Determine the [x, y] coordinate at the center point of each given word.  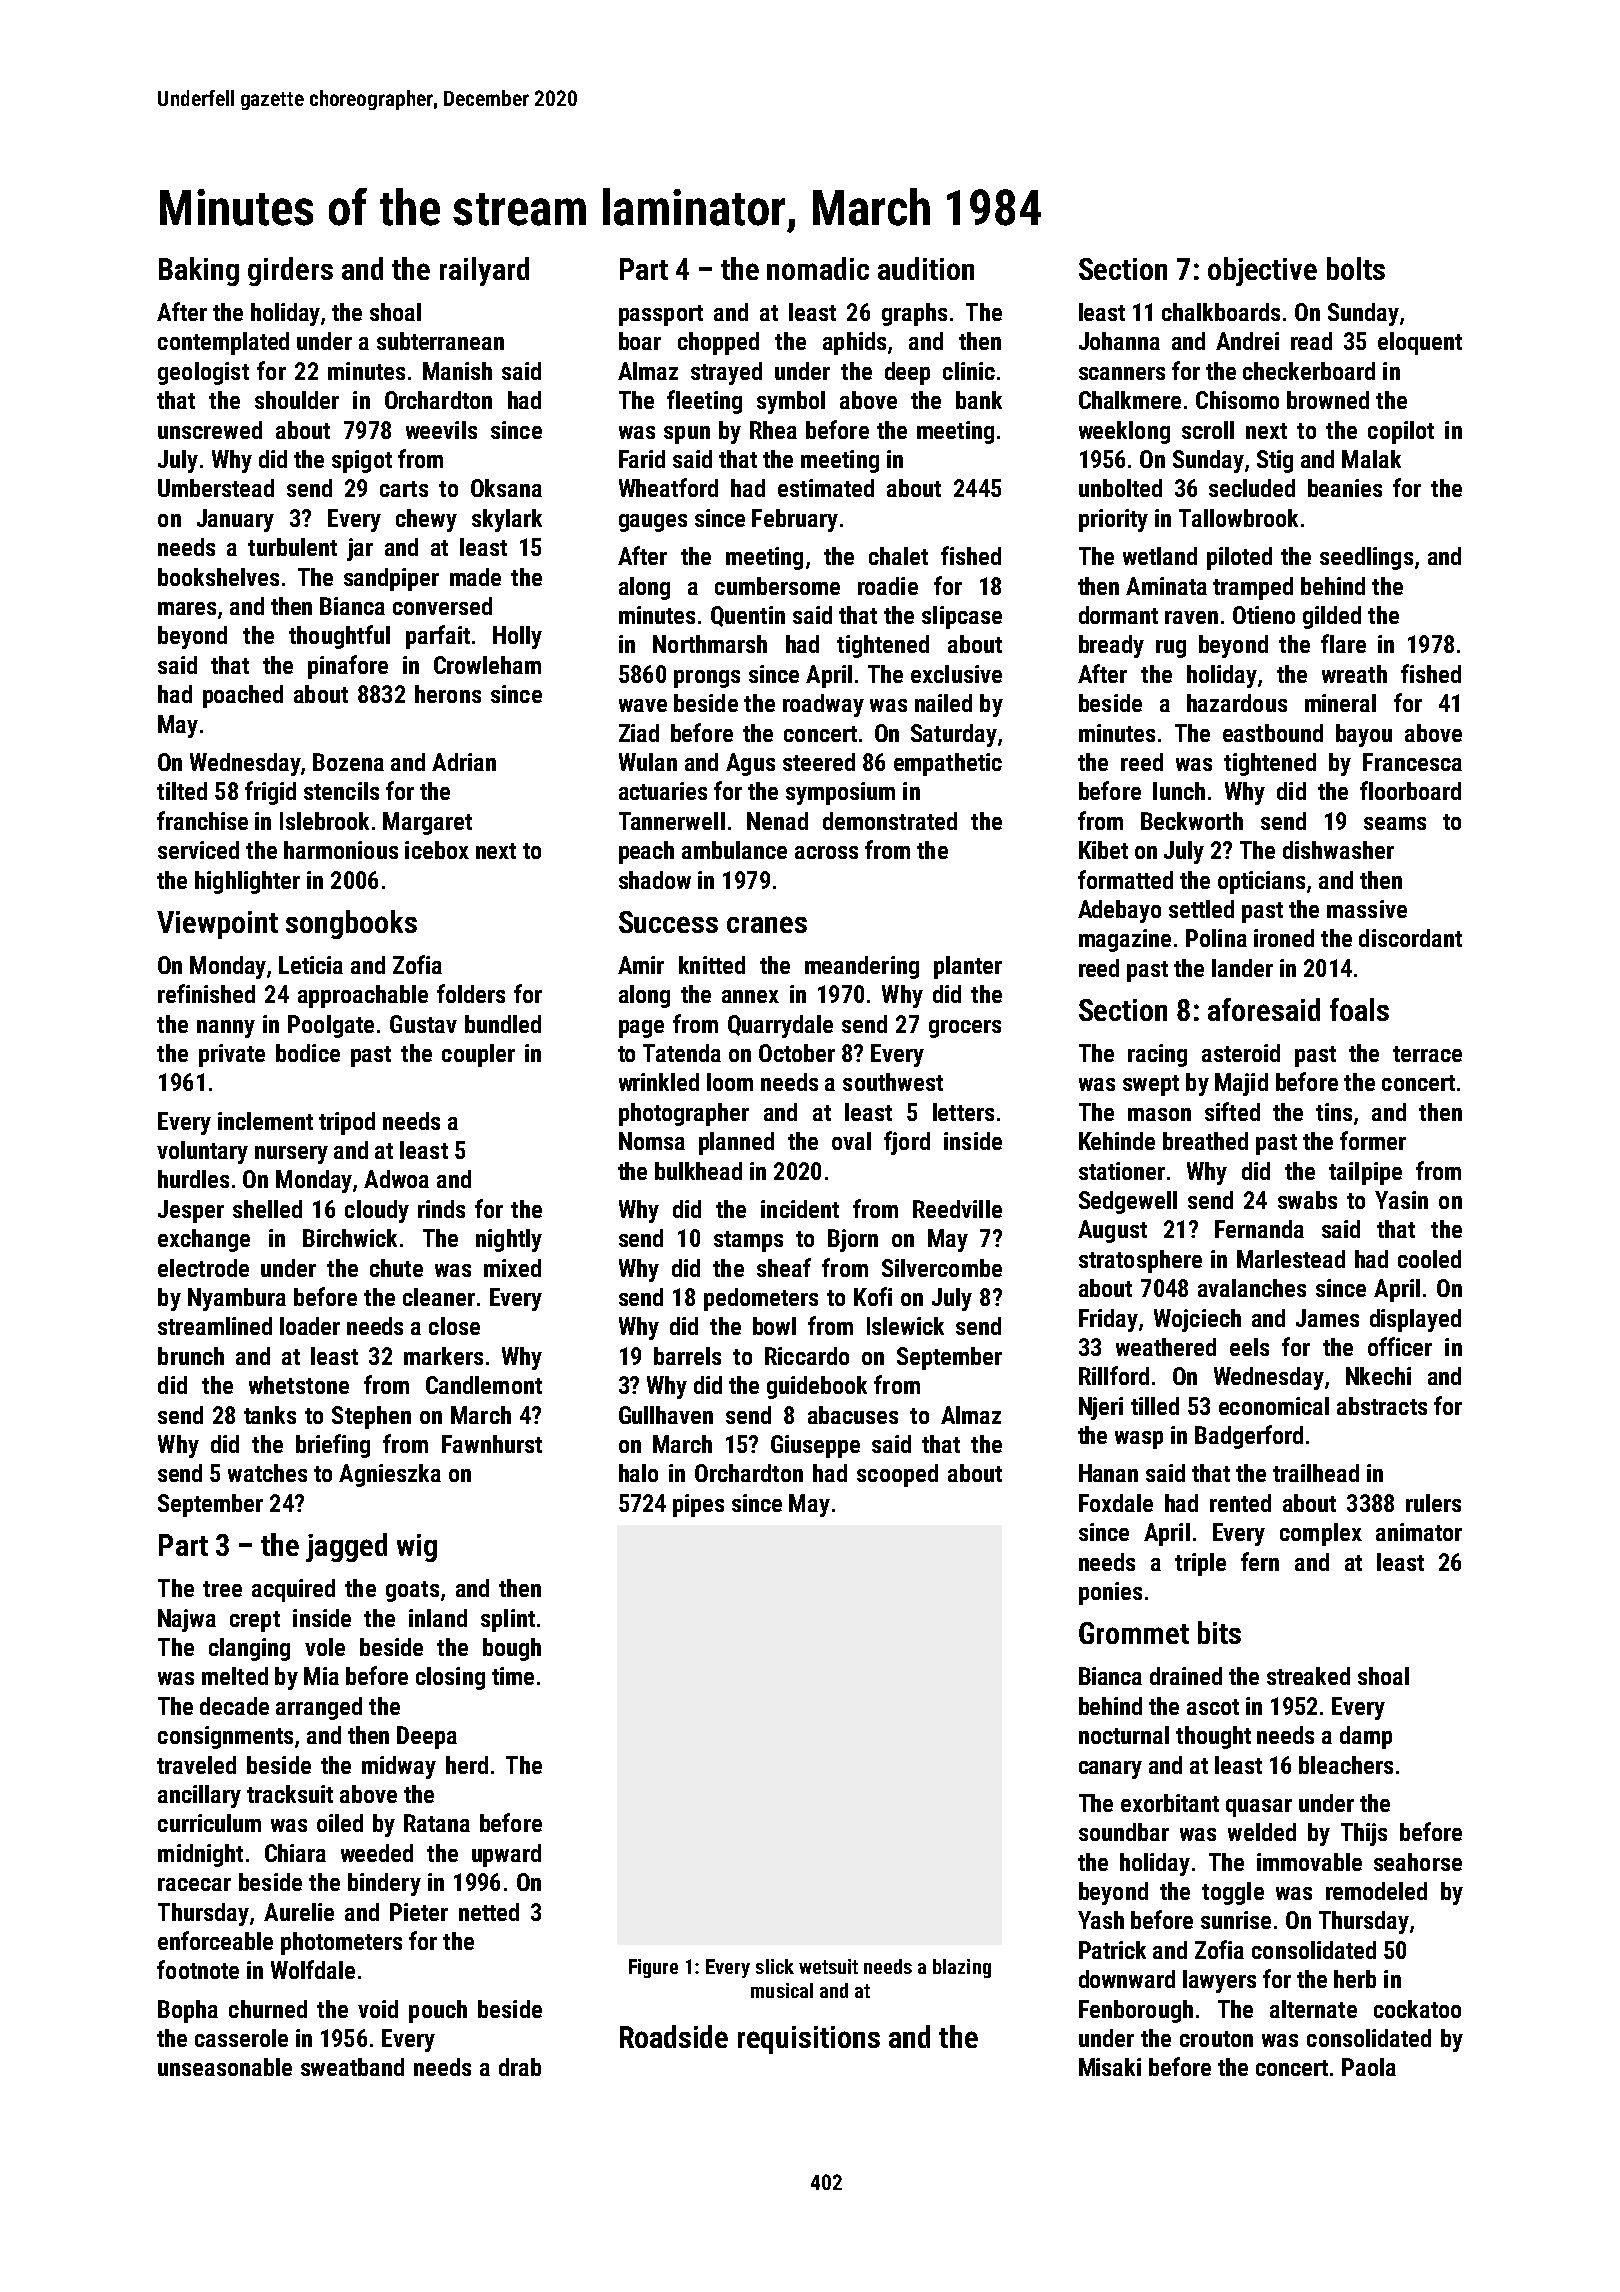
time [513, 1676]
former [1373, 1140]
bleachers [1346, 1765]
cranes [767, 924]
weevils [441, 430]
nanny [226, 1029]
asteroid [1241, 1053]
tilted [182, 791]
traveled [196, 1765]
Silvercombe [942, 1268]
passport [661, 315]
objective [1262, 271]
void [378, 2009]
